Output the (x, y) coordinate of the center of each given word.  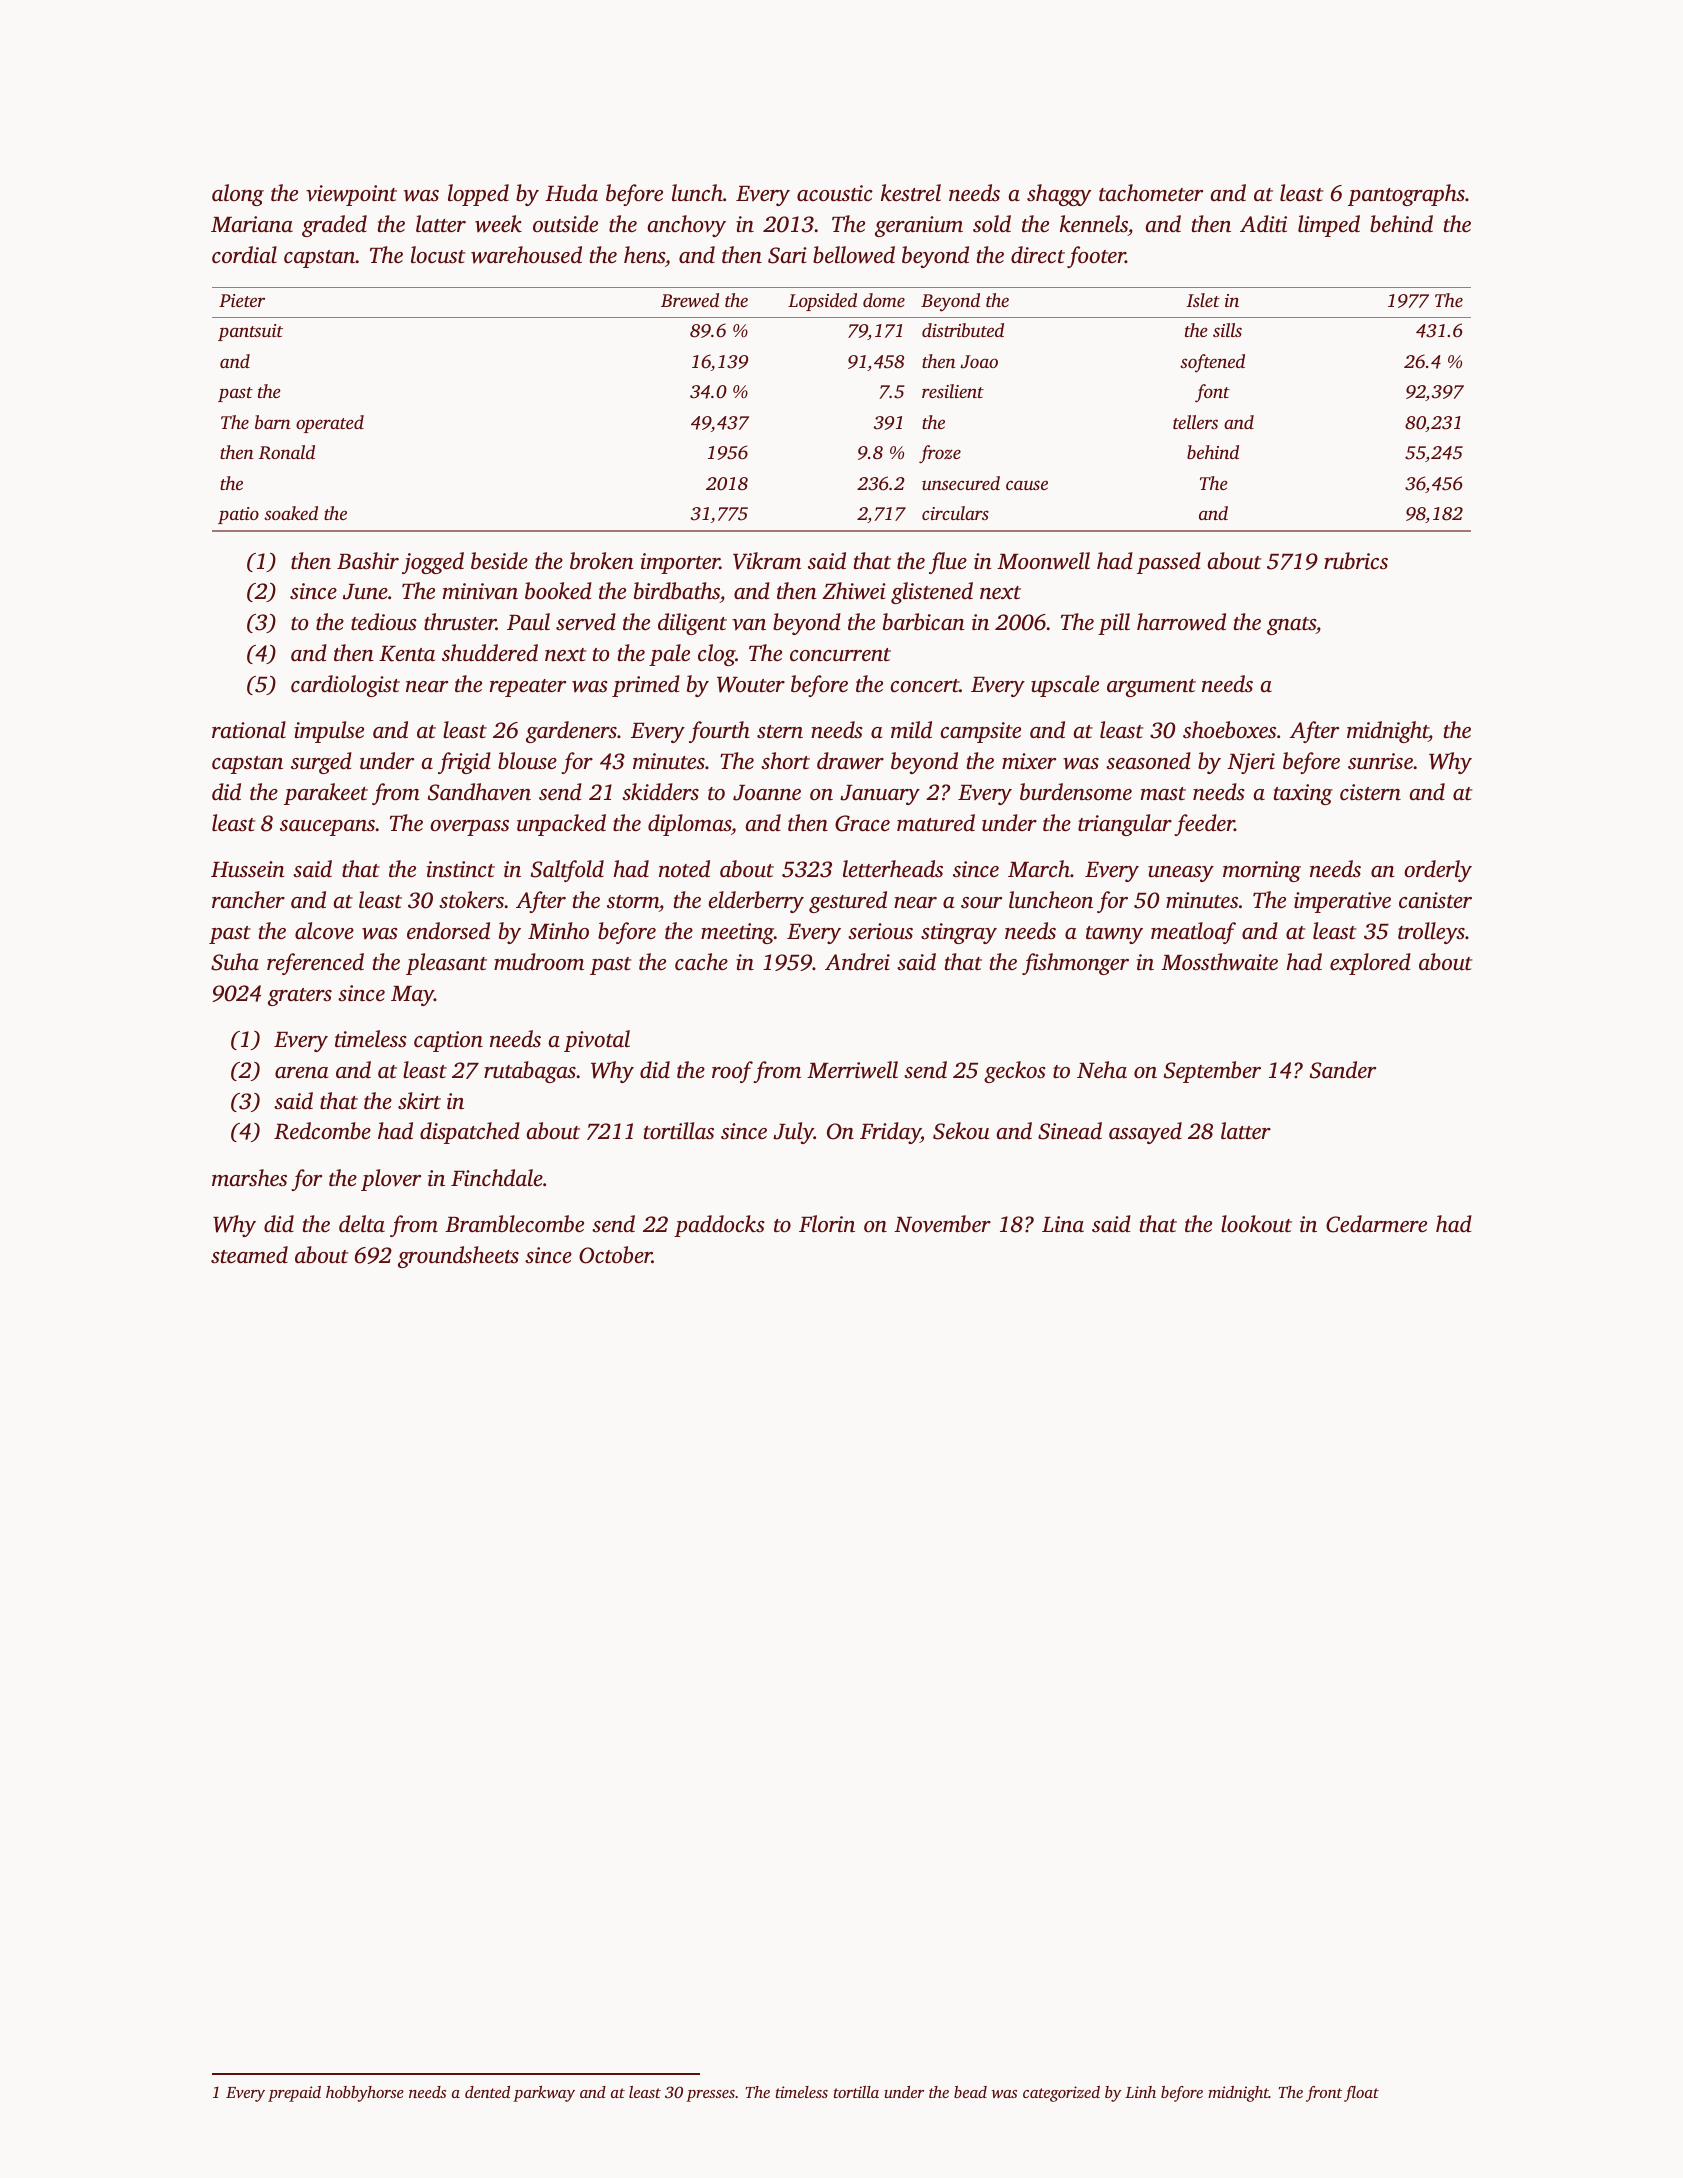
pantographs (1406, 195)
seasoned (1148, 761)
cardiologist (345, 686)
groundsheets (458, 1257)
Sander (1343, 1070)
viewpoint (351, 195)
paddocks (719, 1226)
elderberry (756, 902)
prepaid (294, 2094)
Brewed (690, 300)
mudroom (539, 962)
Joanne (767, 793)
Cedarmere (1376, 1224)
